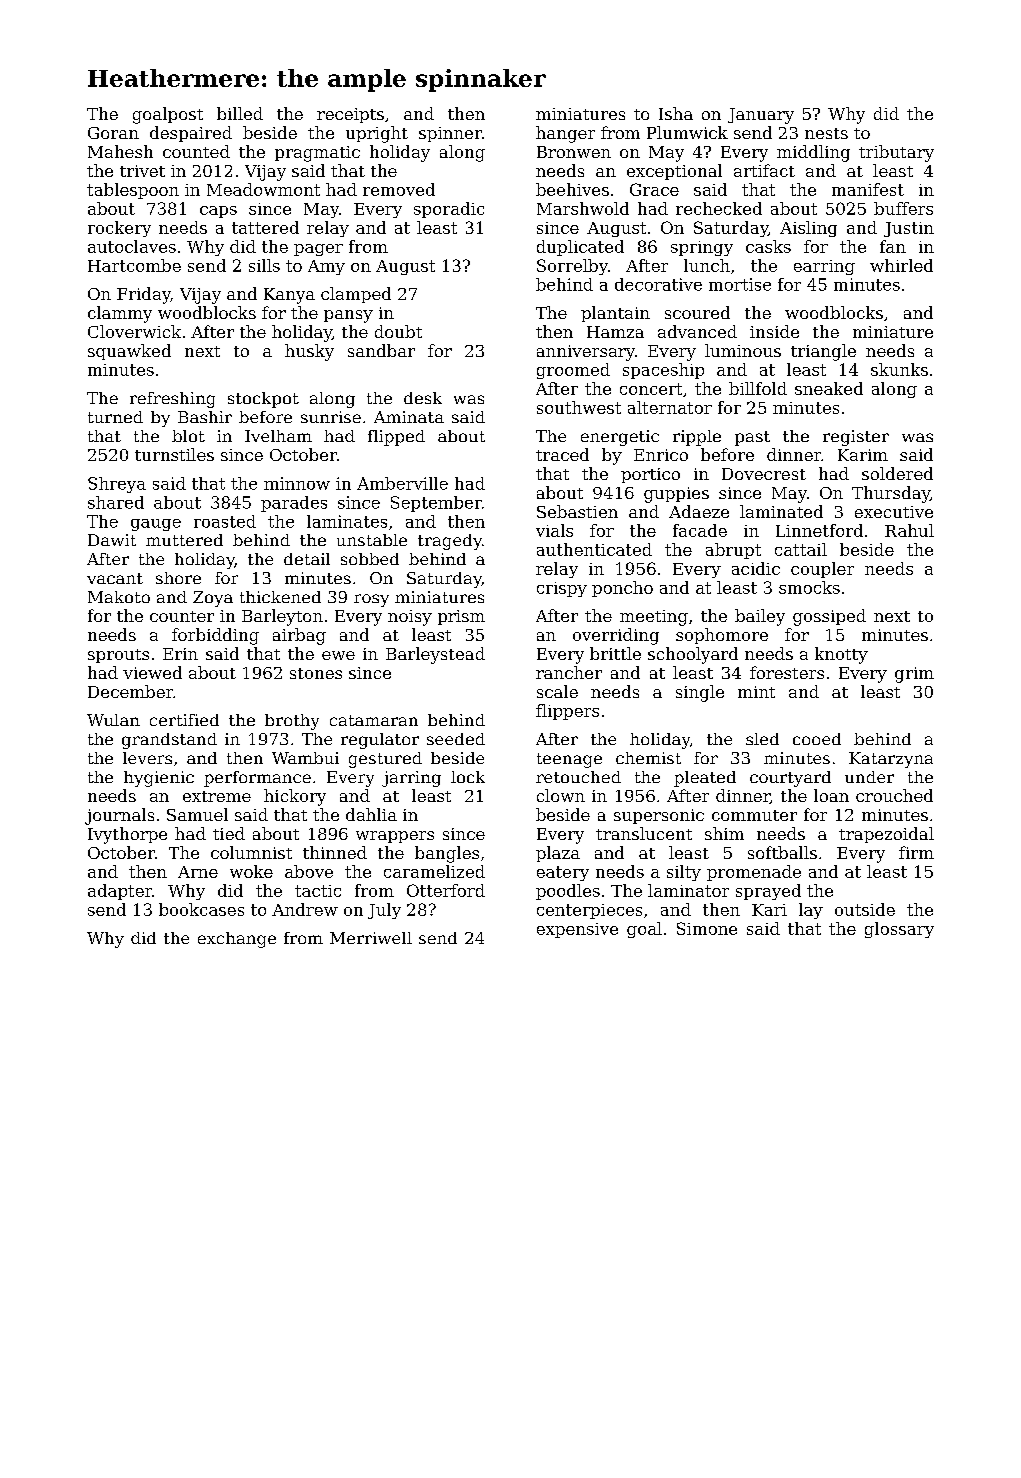  Describe the element at coordinates (251, 852) in the screenshot. I see `columnist` at that location.
